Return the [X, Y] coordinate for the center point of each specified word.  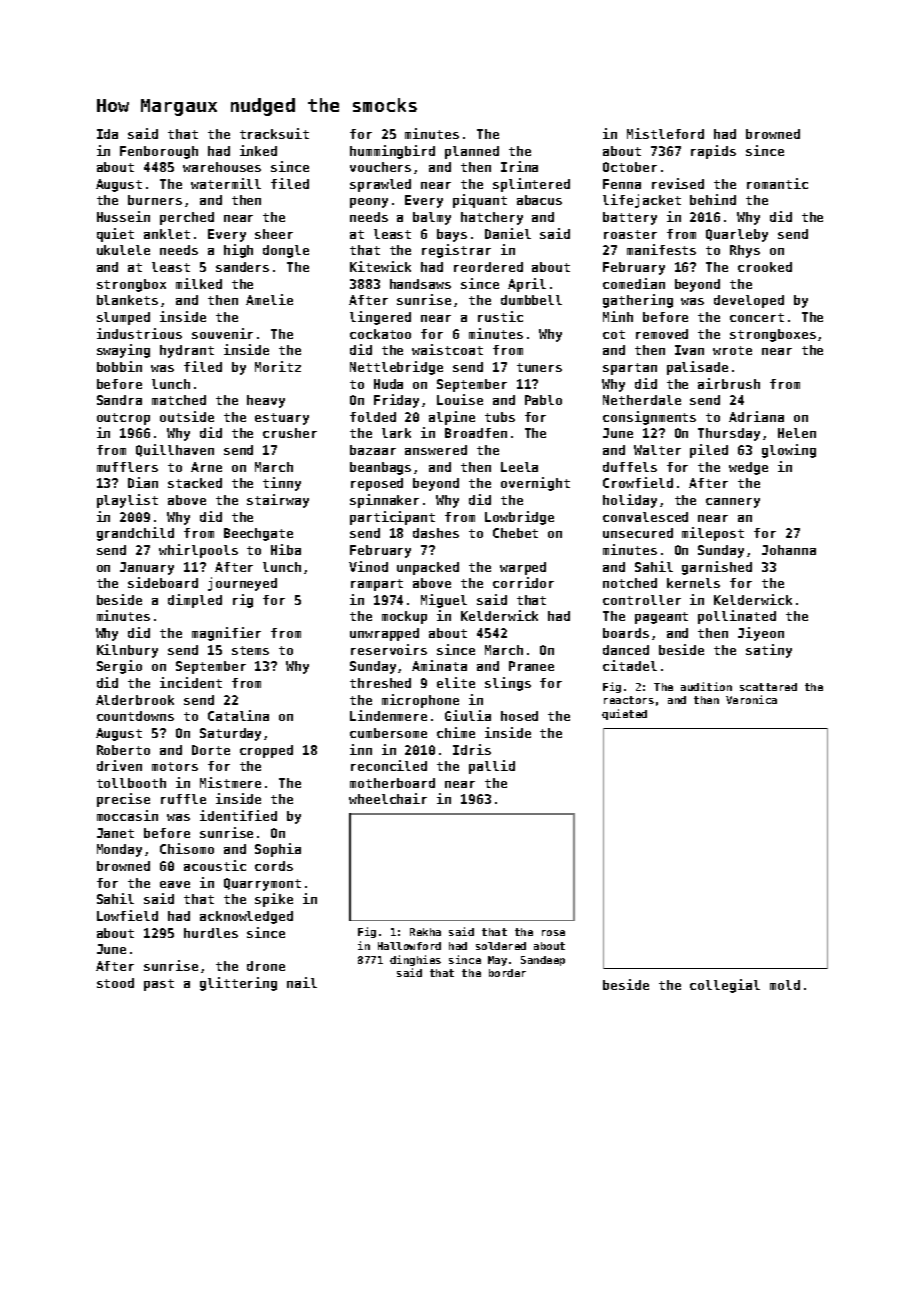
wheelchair [388, 798]
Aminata [439, 665]
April [527, 285]
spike [274, 900]
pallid [492, 767]
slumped [123, 318]
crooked [765, 267]
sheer [274, 234]
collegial [725, 986]
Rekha [425, 932]
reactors [629, 700]
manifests [661, 249]
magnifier [226, 634]
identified [238, 815]
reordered [488, 267]
